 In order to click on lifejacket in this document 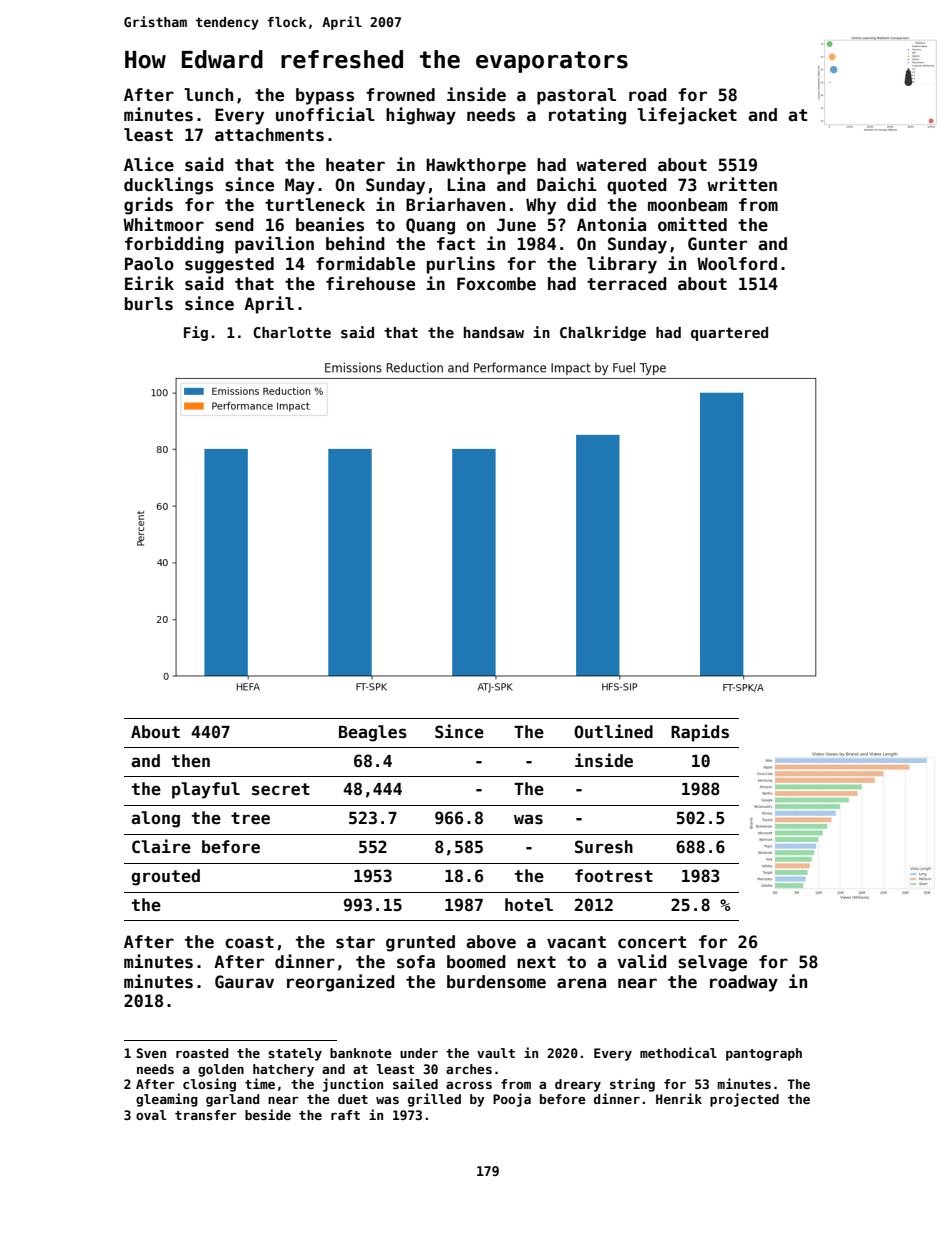, I will do `click(687, 116)`.
